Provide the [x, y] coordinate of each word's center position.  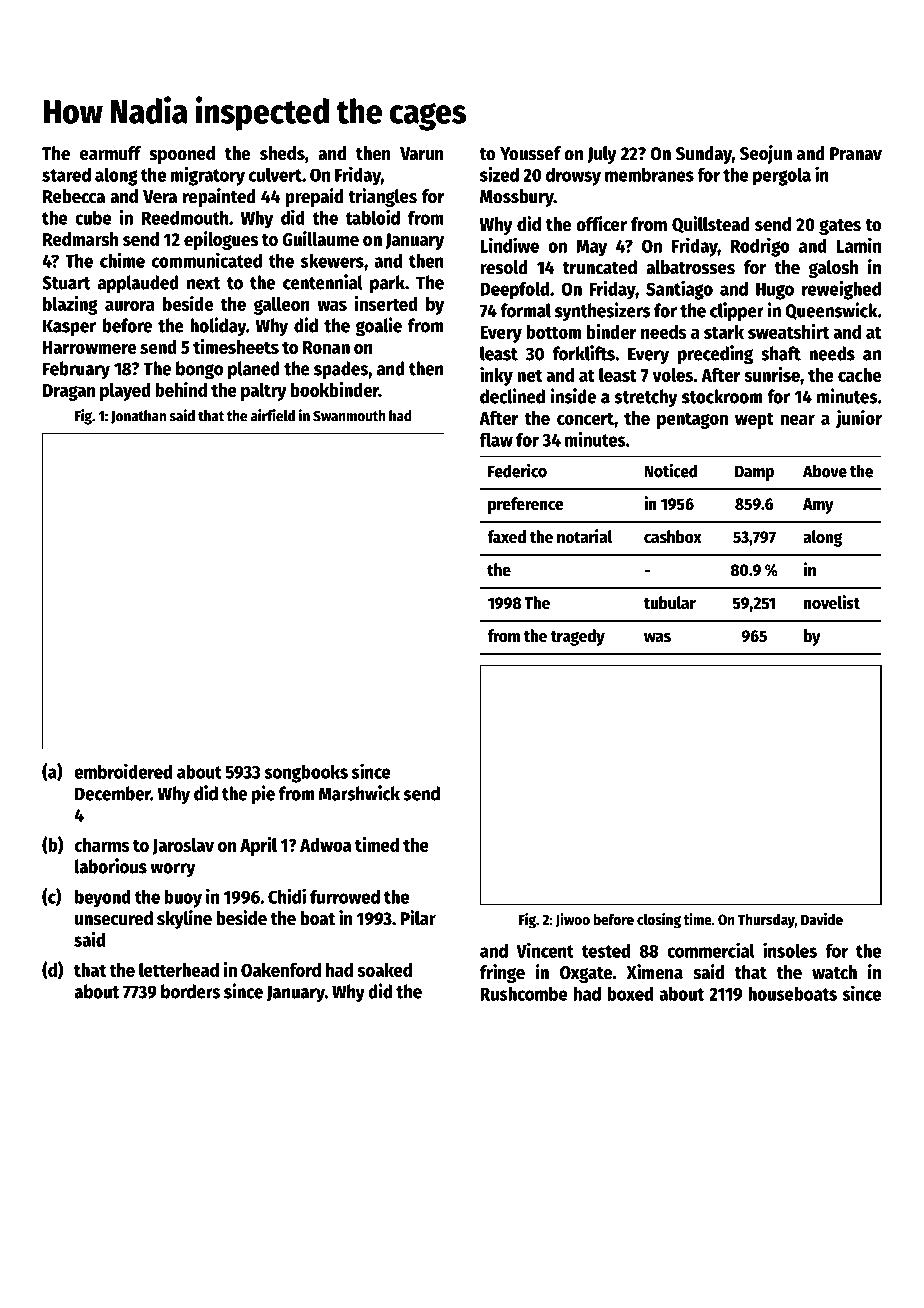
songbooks [306, 774]
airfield [273, 415]
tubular [670, 603]
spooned [182, 155]
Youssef [530, 153]
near [798, 419]
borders [190, 991]
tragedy [577, 637]
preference [526, 505]
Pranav [856, 154]
